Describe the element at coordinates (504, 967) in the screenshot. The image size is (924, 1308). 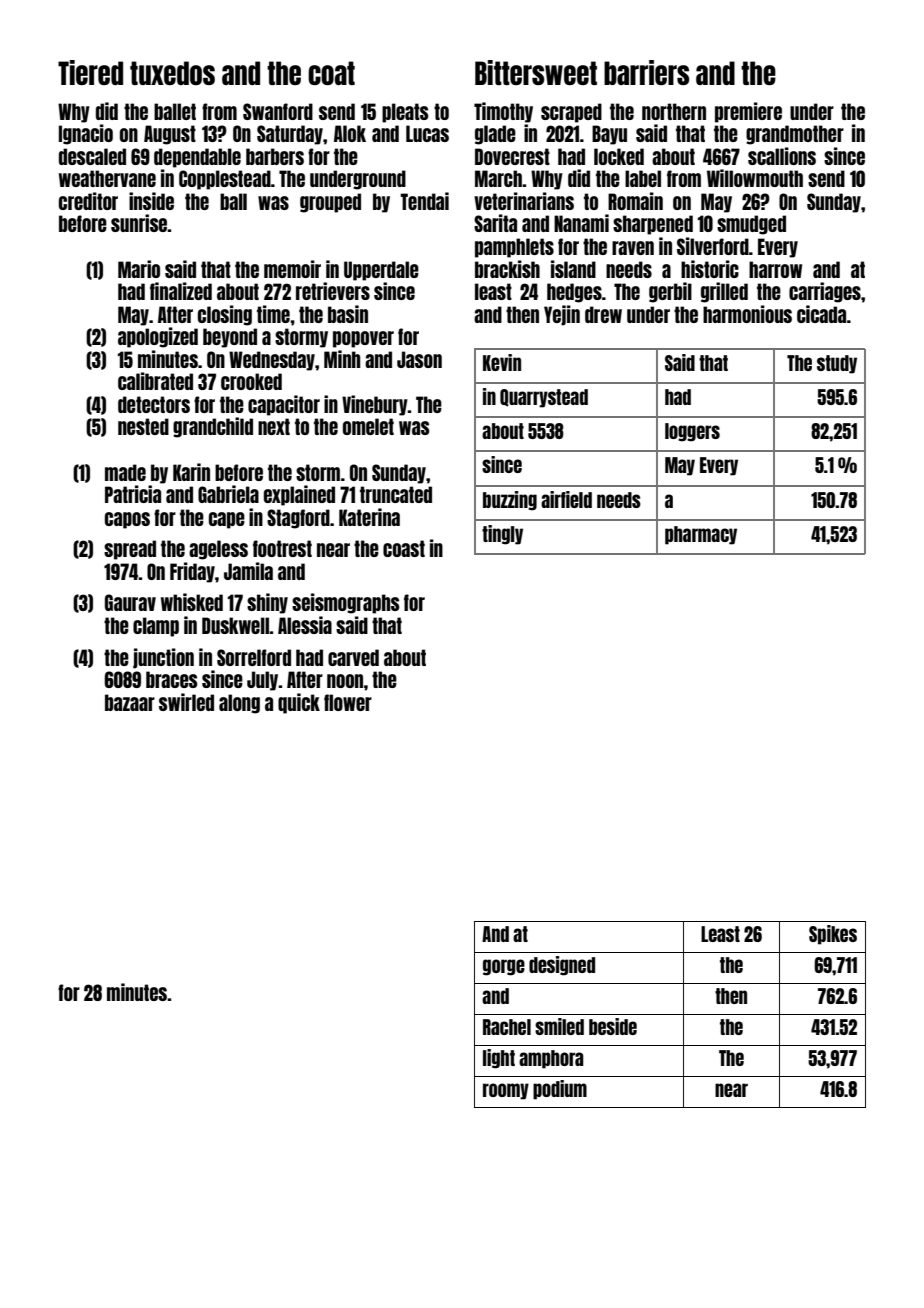
I see `gorge` at that location.
